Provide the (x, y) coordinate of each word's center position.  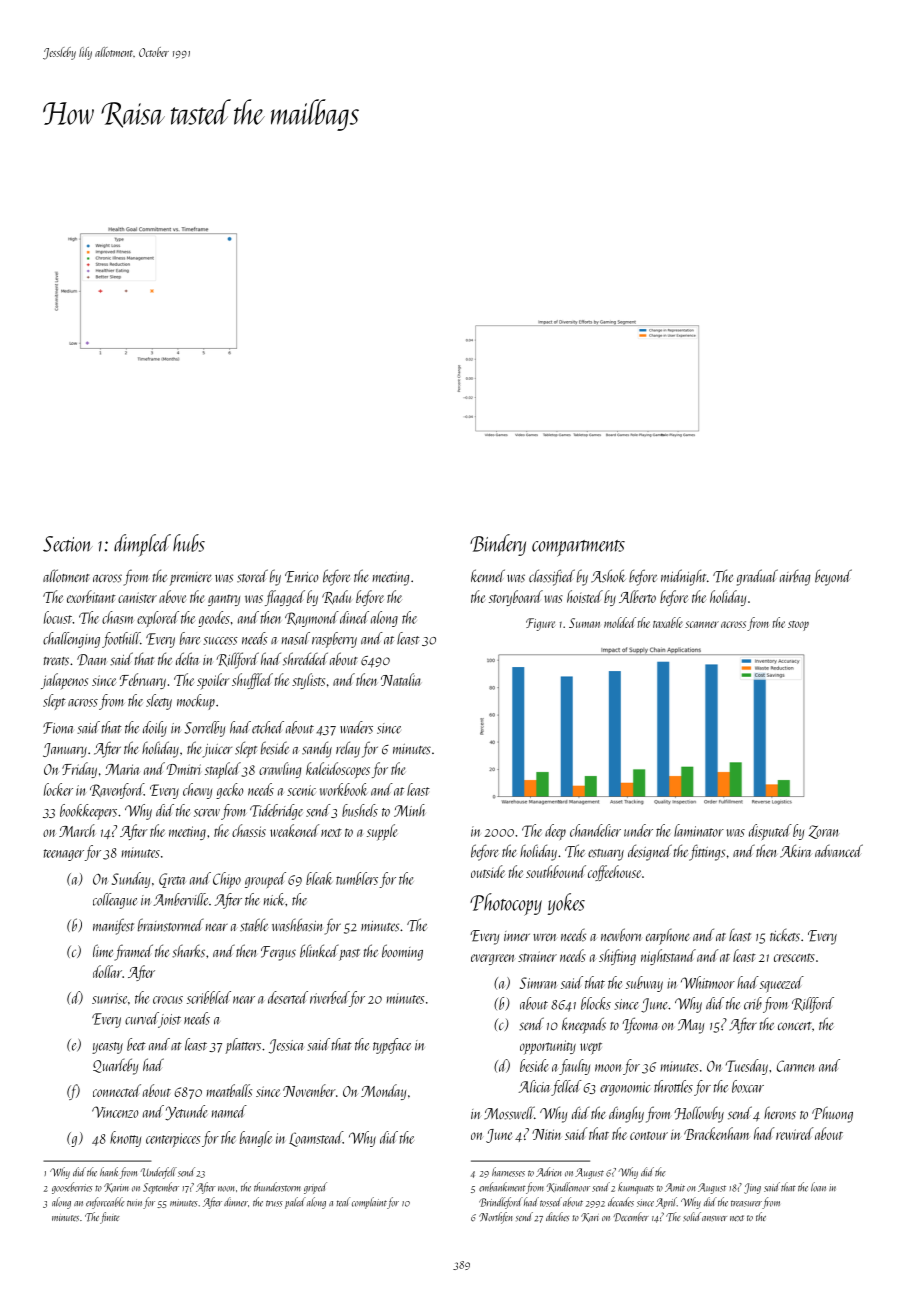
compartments (578, 548)
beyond (833, 577)
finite (110, 1218)
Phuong (832, 1115)
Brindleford (501, 1203)
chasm (118, 617)
